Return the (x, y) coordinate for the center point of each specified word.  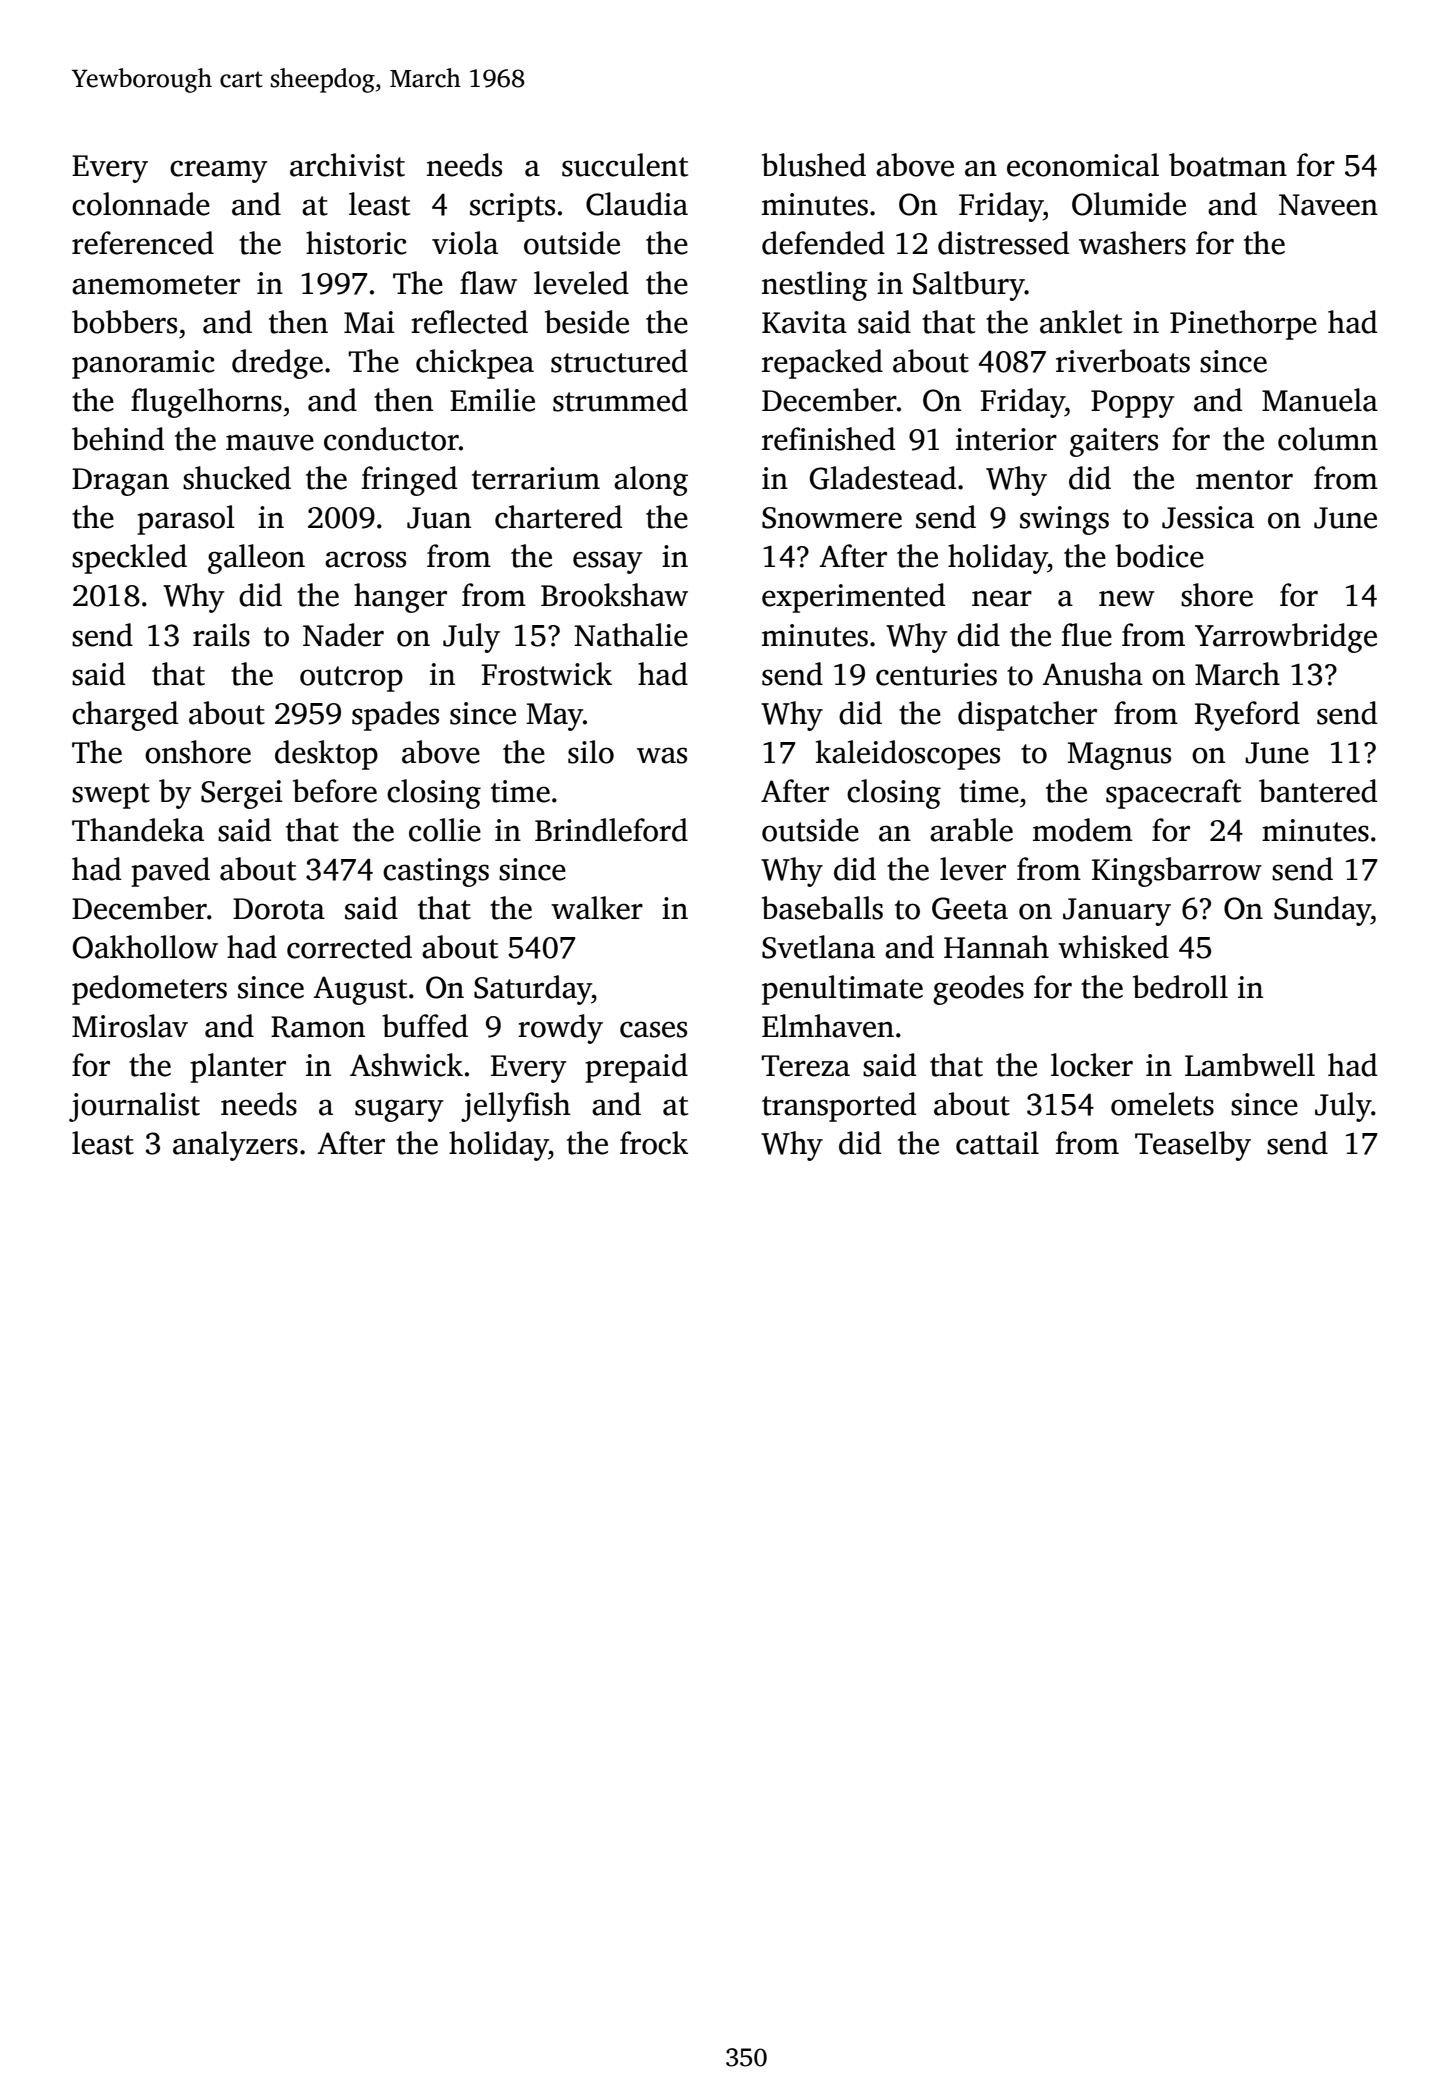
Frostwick (546, 674)
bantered (1318, 791)
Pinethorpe (1243, 325)
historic (356, 243)
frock (654, 1143)
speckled (129, 559)
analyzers (235, 1146)
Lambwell (1250, 1065)
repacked (822, 364)
